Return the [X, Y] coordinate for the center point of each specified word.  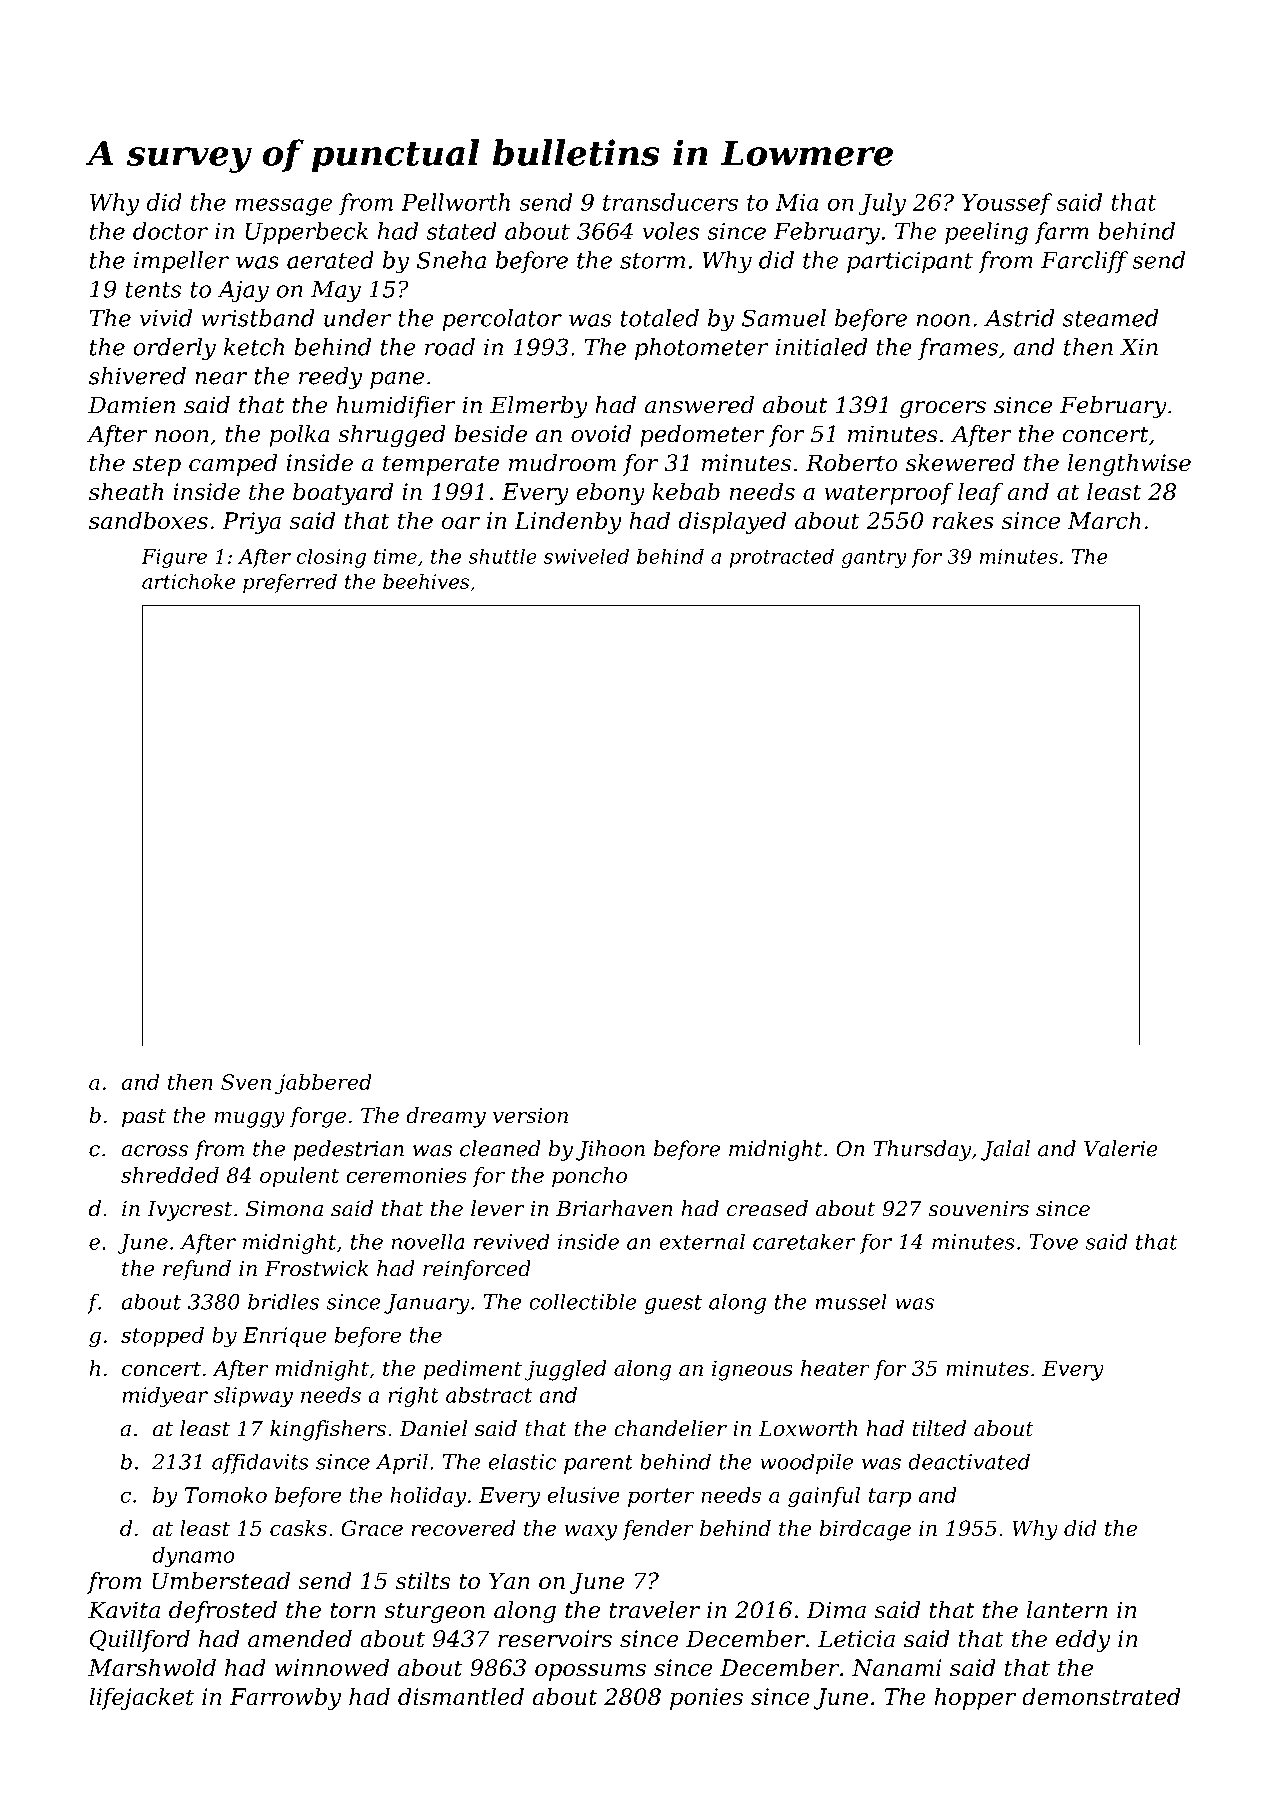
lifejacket [141, 1698]
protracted [782, 558]
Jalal [1005, 1150]
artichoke [188, 581]
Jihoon [610, 1150]
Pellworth [455, 202]
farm [1062, 233]
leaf [980, 494]
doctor [170, 231]
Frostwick [316, 1268]
